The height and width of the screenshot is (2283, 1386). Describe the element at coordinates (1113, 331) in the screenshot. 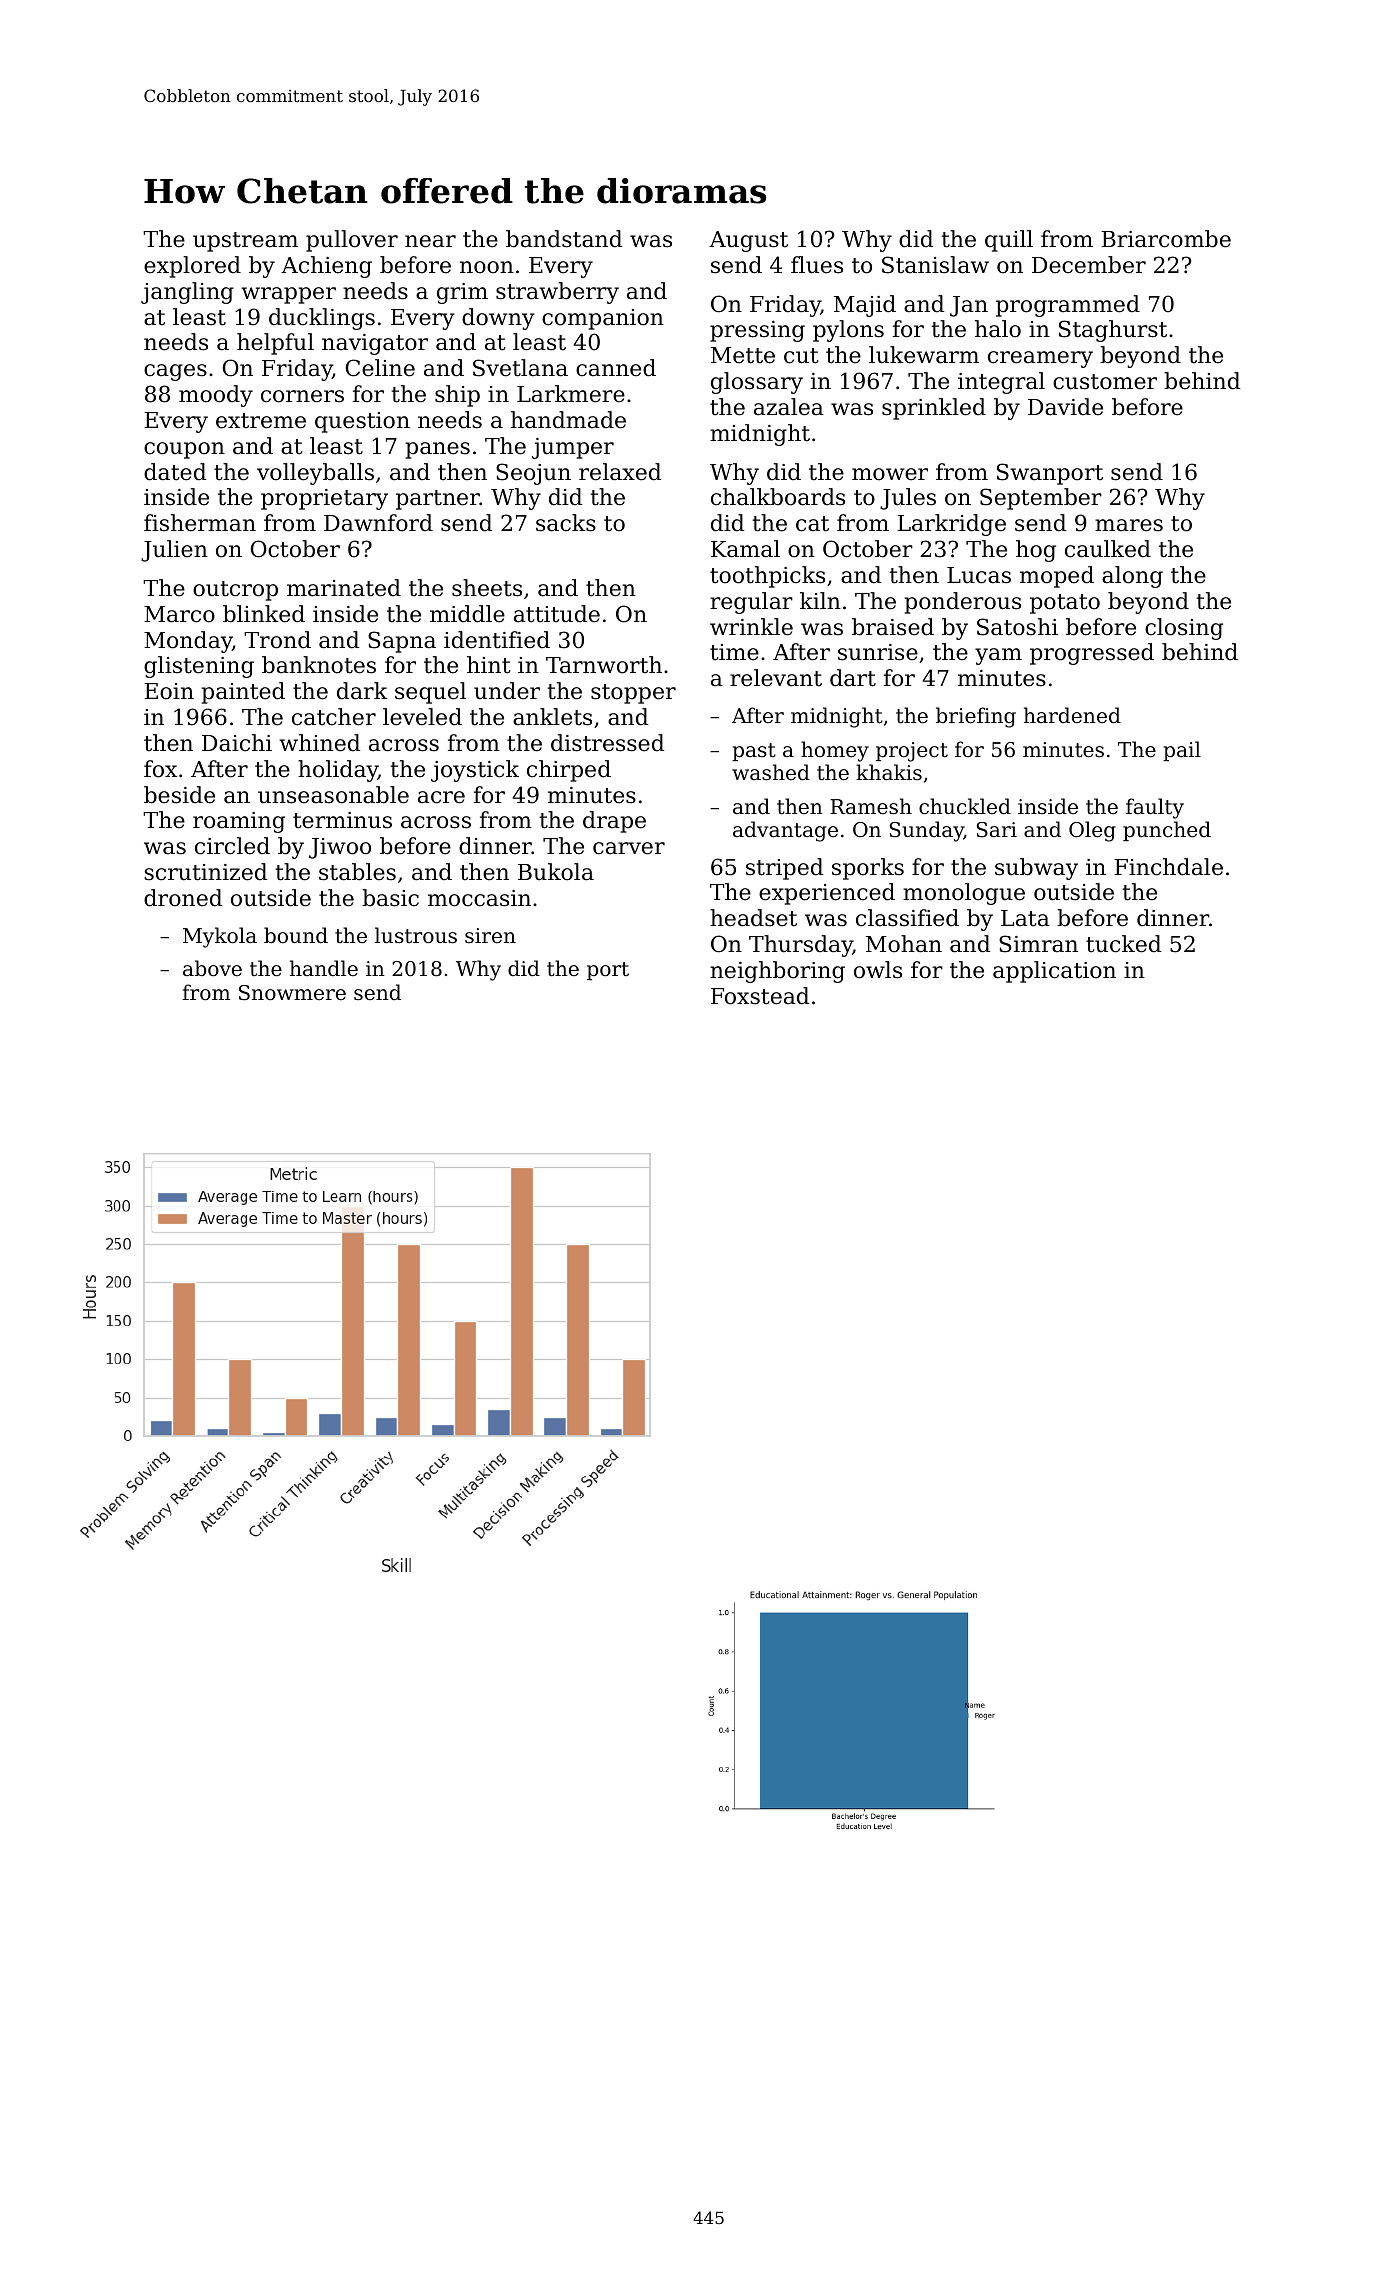

I see `Staghurst` at that location.
